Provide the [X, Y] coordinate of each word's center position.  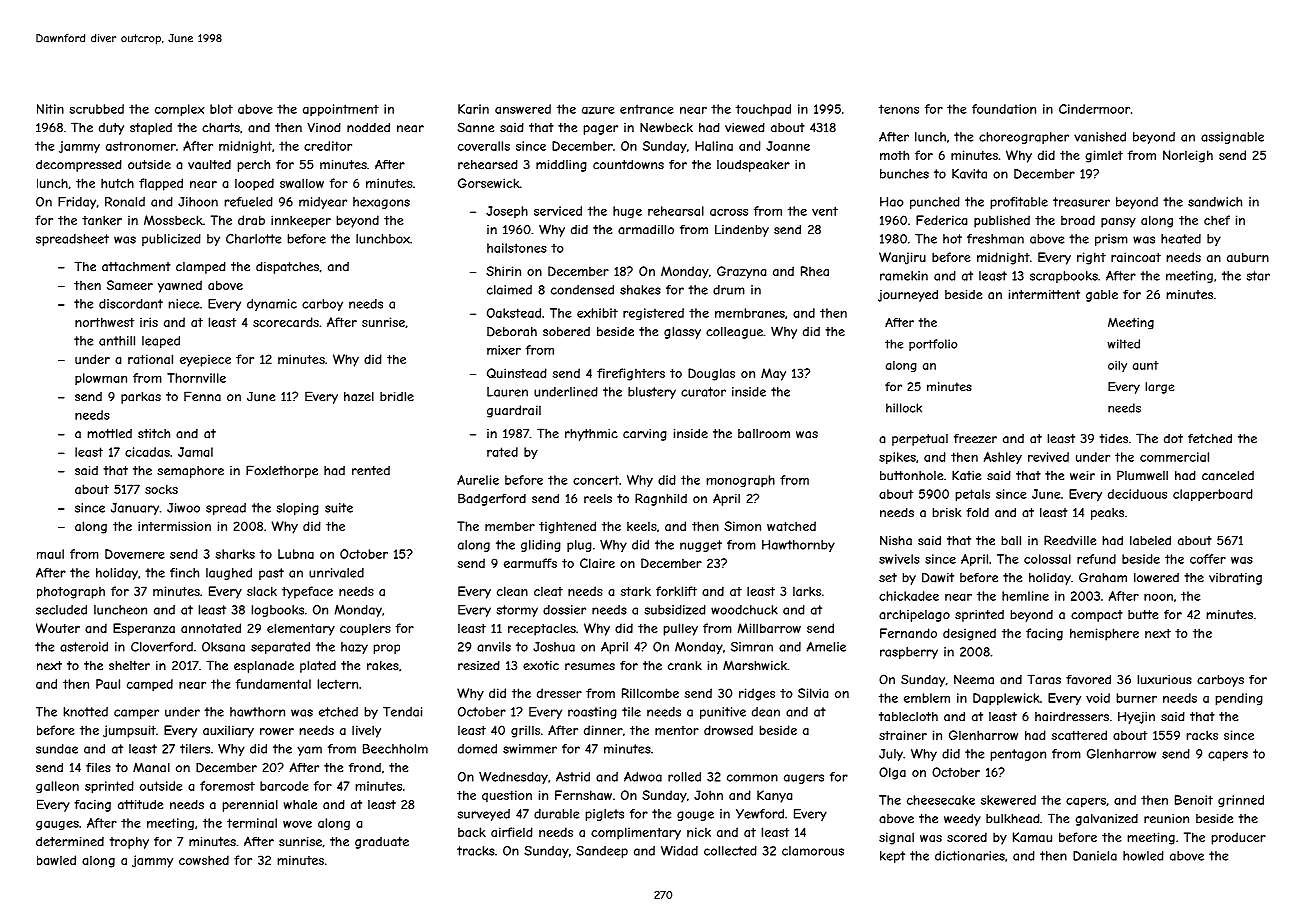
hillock [904, 408]
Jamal [195, 452]
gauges [57, 825]
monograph [740, 481]
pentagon [1018, 755]
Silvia [813, 693]
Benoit [1194, 800]
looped [254, 184]
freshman [995, 239]
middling [561, 166]
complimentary [636, 833]
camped [150, 685]
